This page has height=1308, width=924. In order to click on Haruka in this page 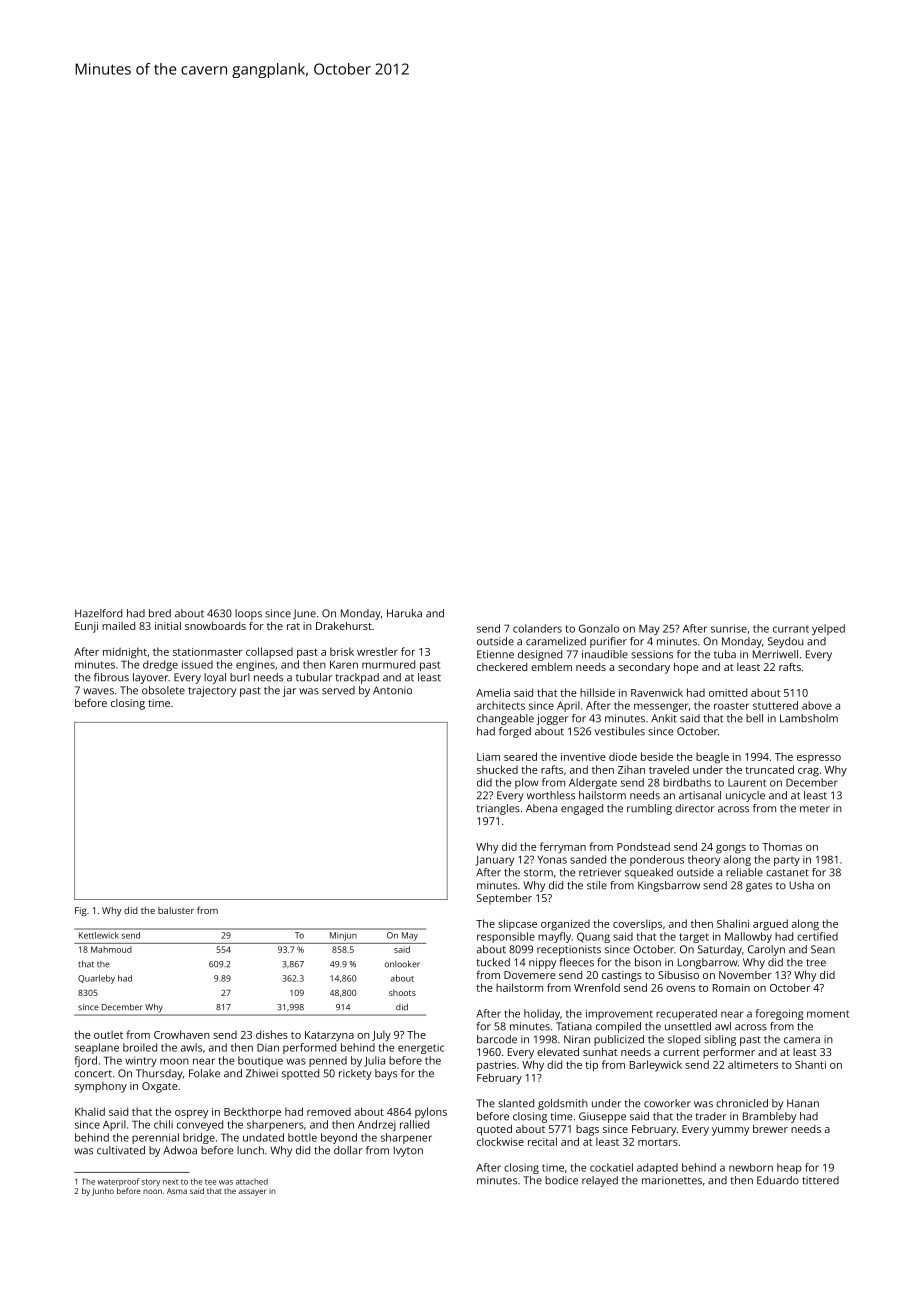, I will do `click(404, 613)`.
